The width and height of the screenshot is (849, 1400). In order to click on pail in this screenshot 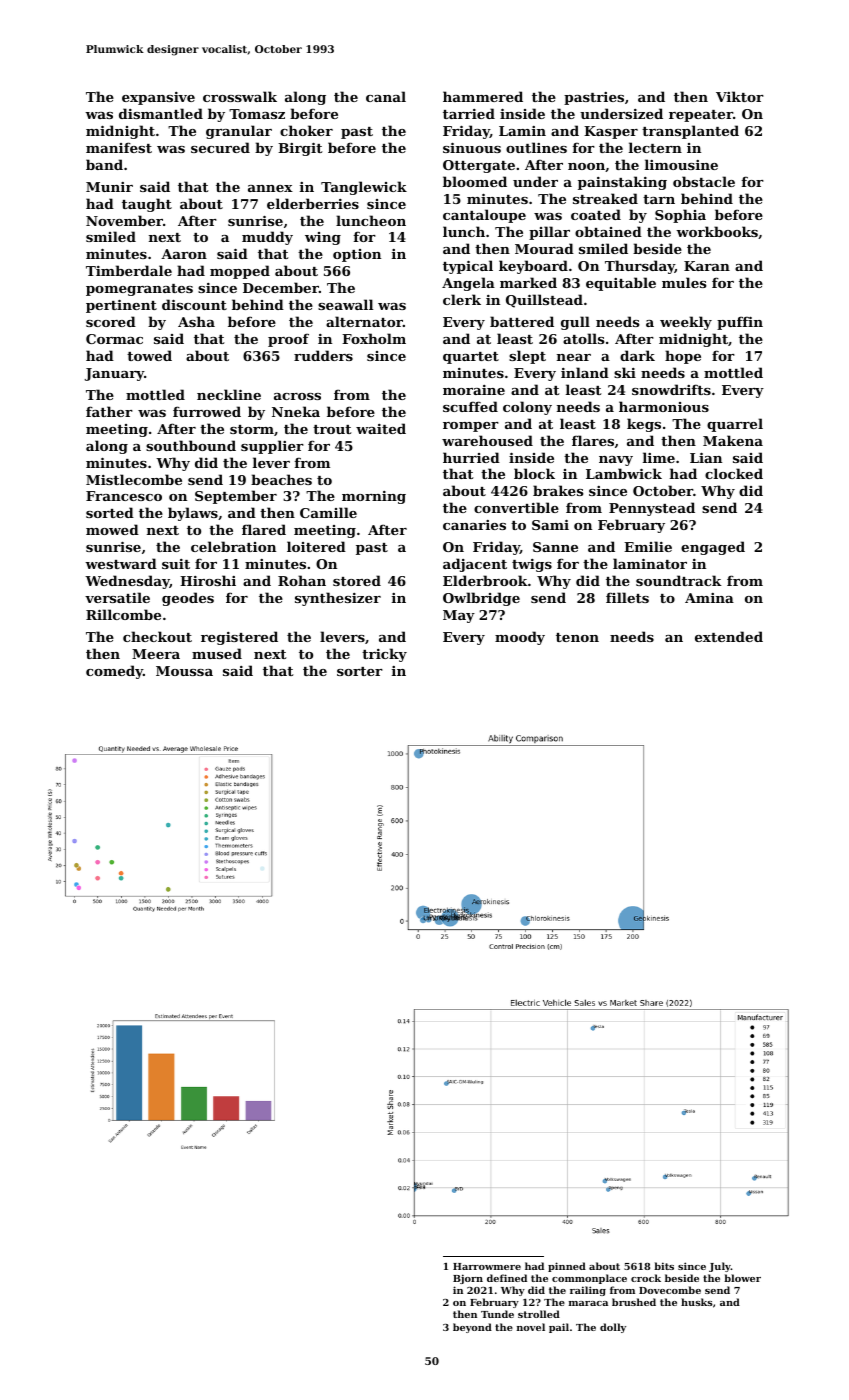, I will do `click(559, 1328)`.
